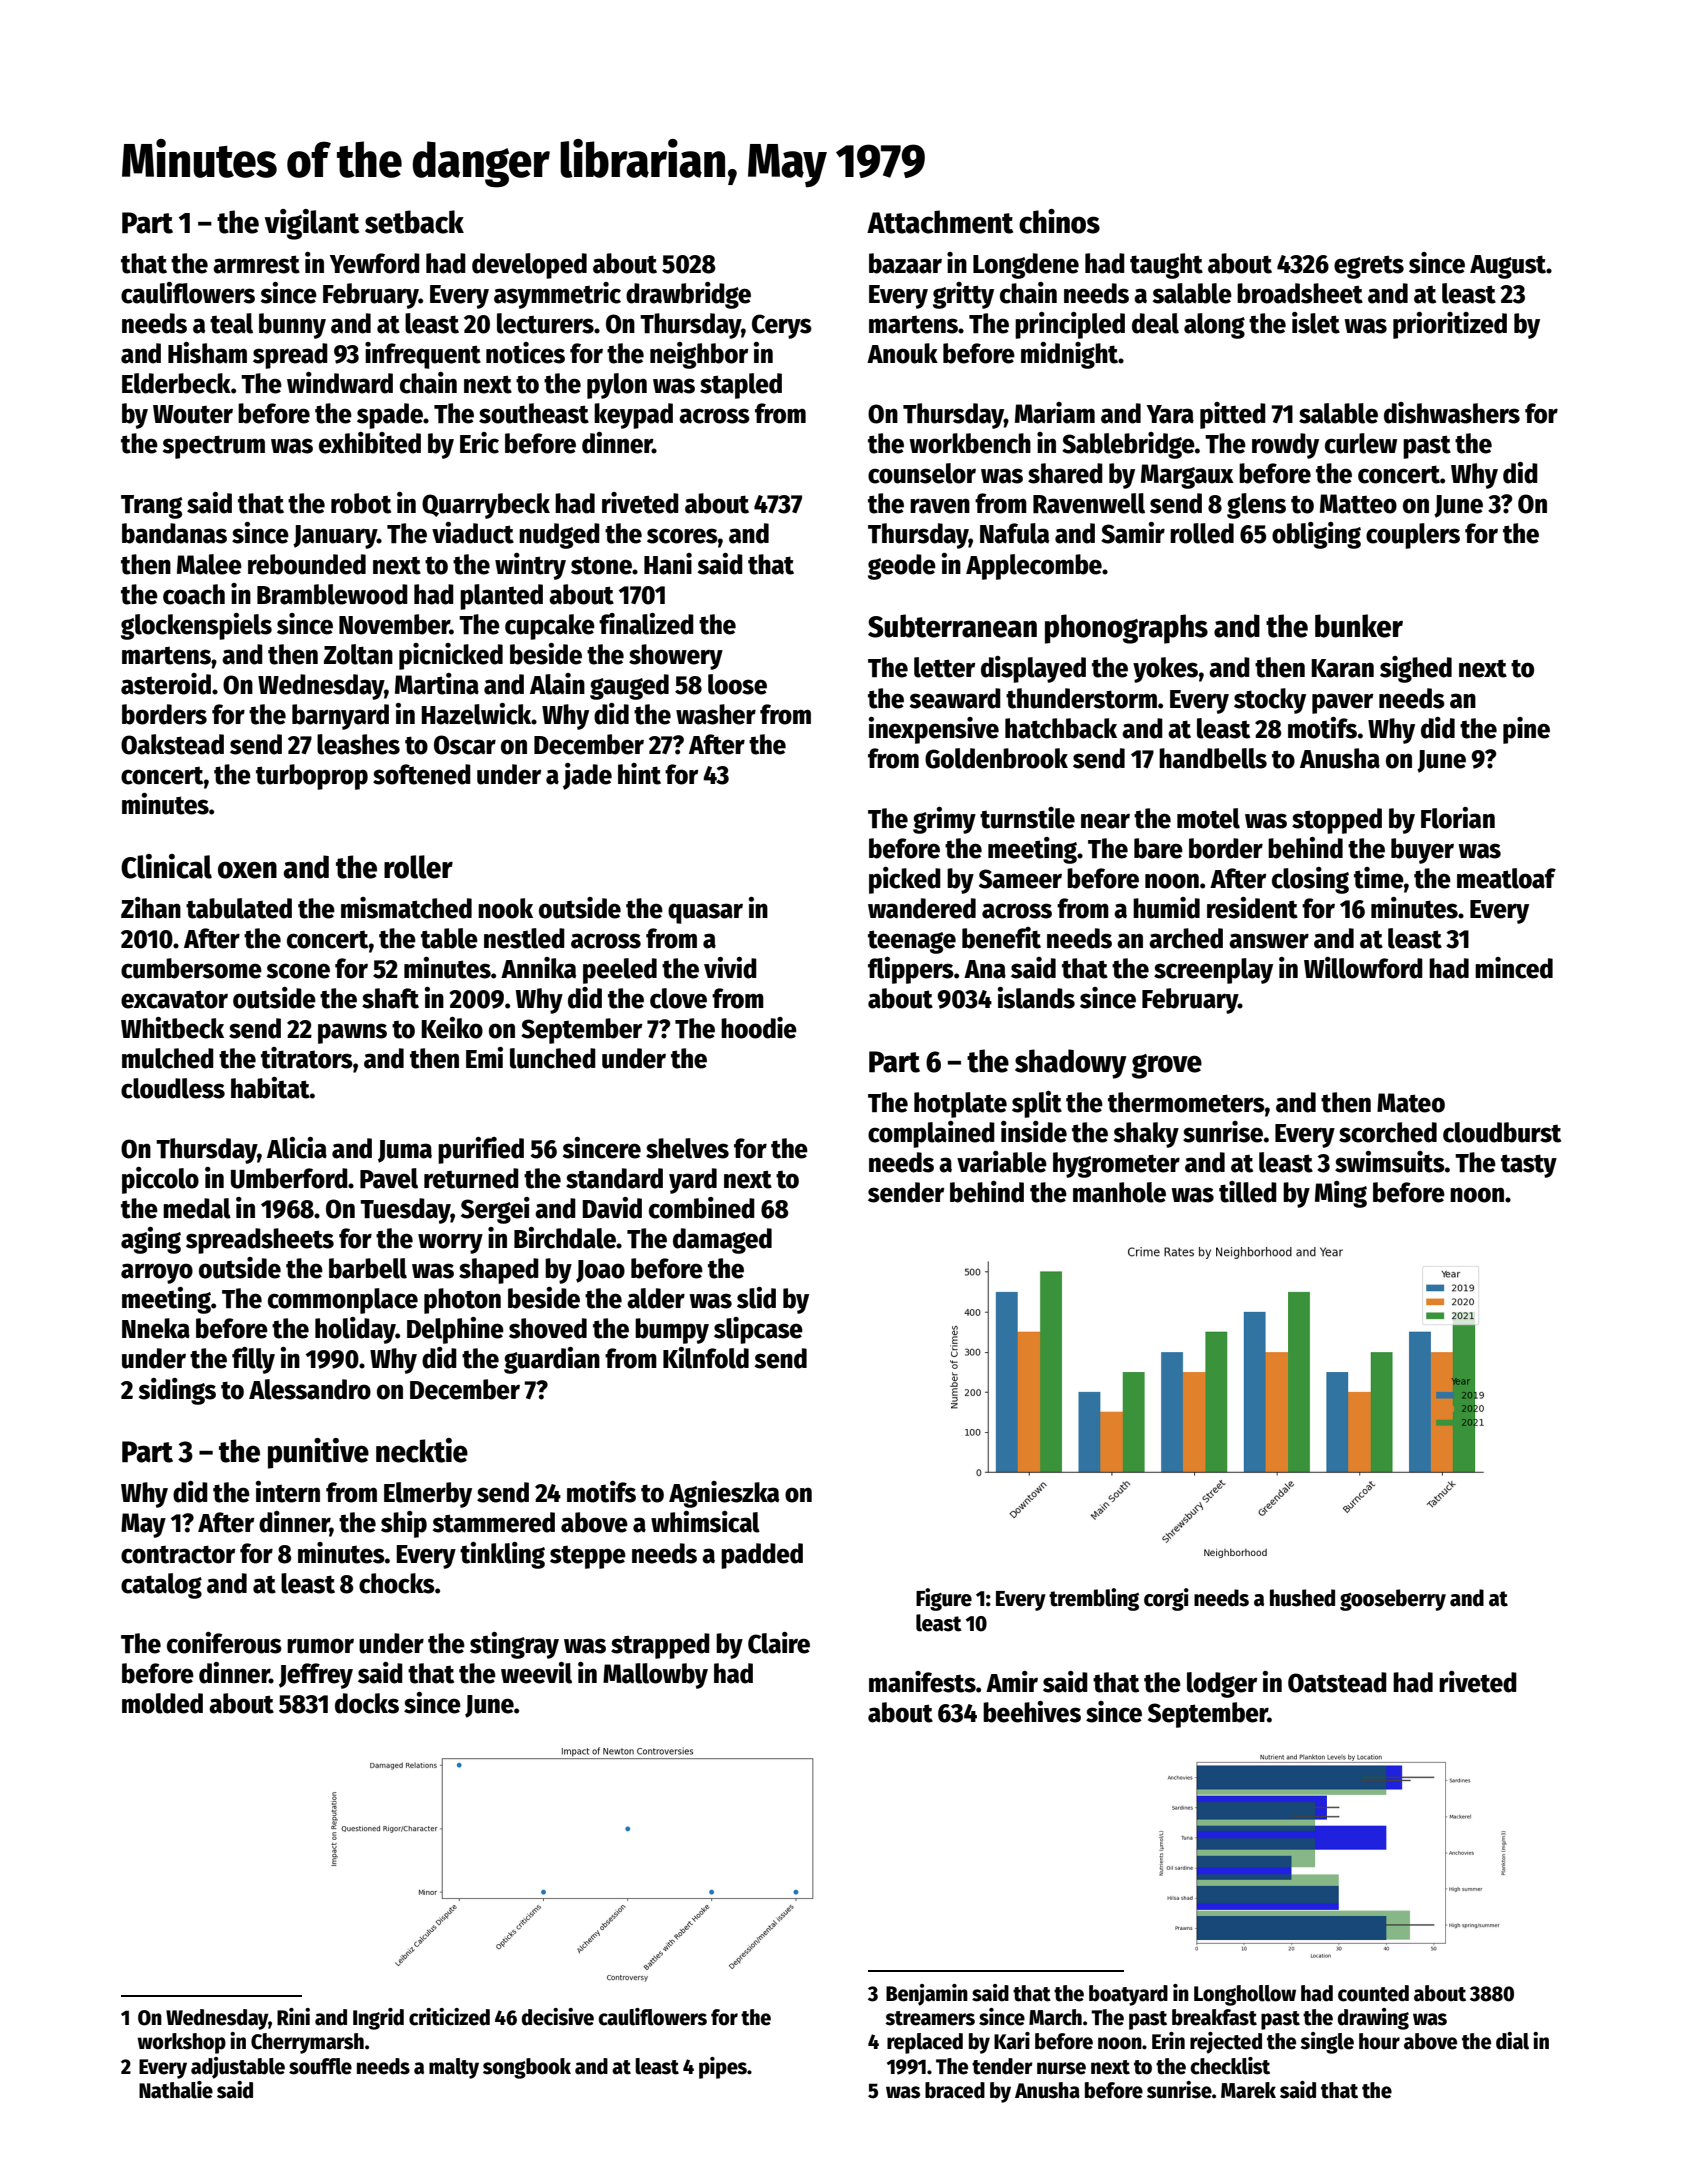 This page has height=2178, width=1683. Describe the element at coordinates (1506, 878) in the page. I see `meatloaf` at that location.
